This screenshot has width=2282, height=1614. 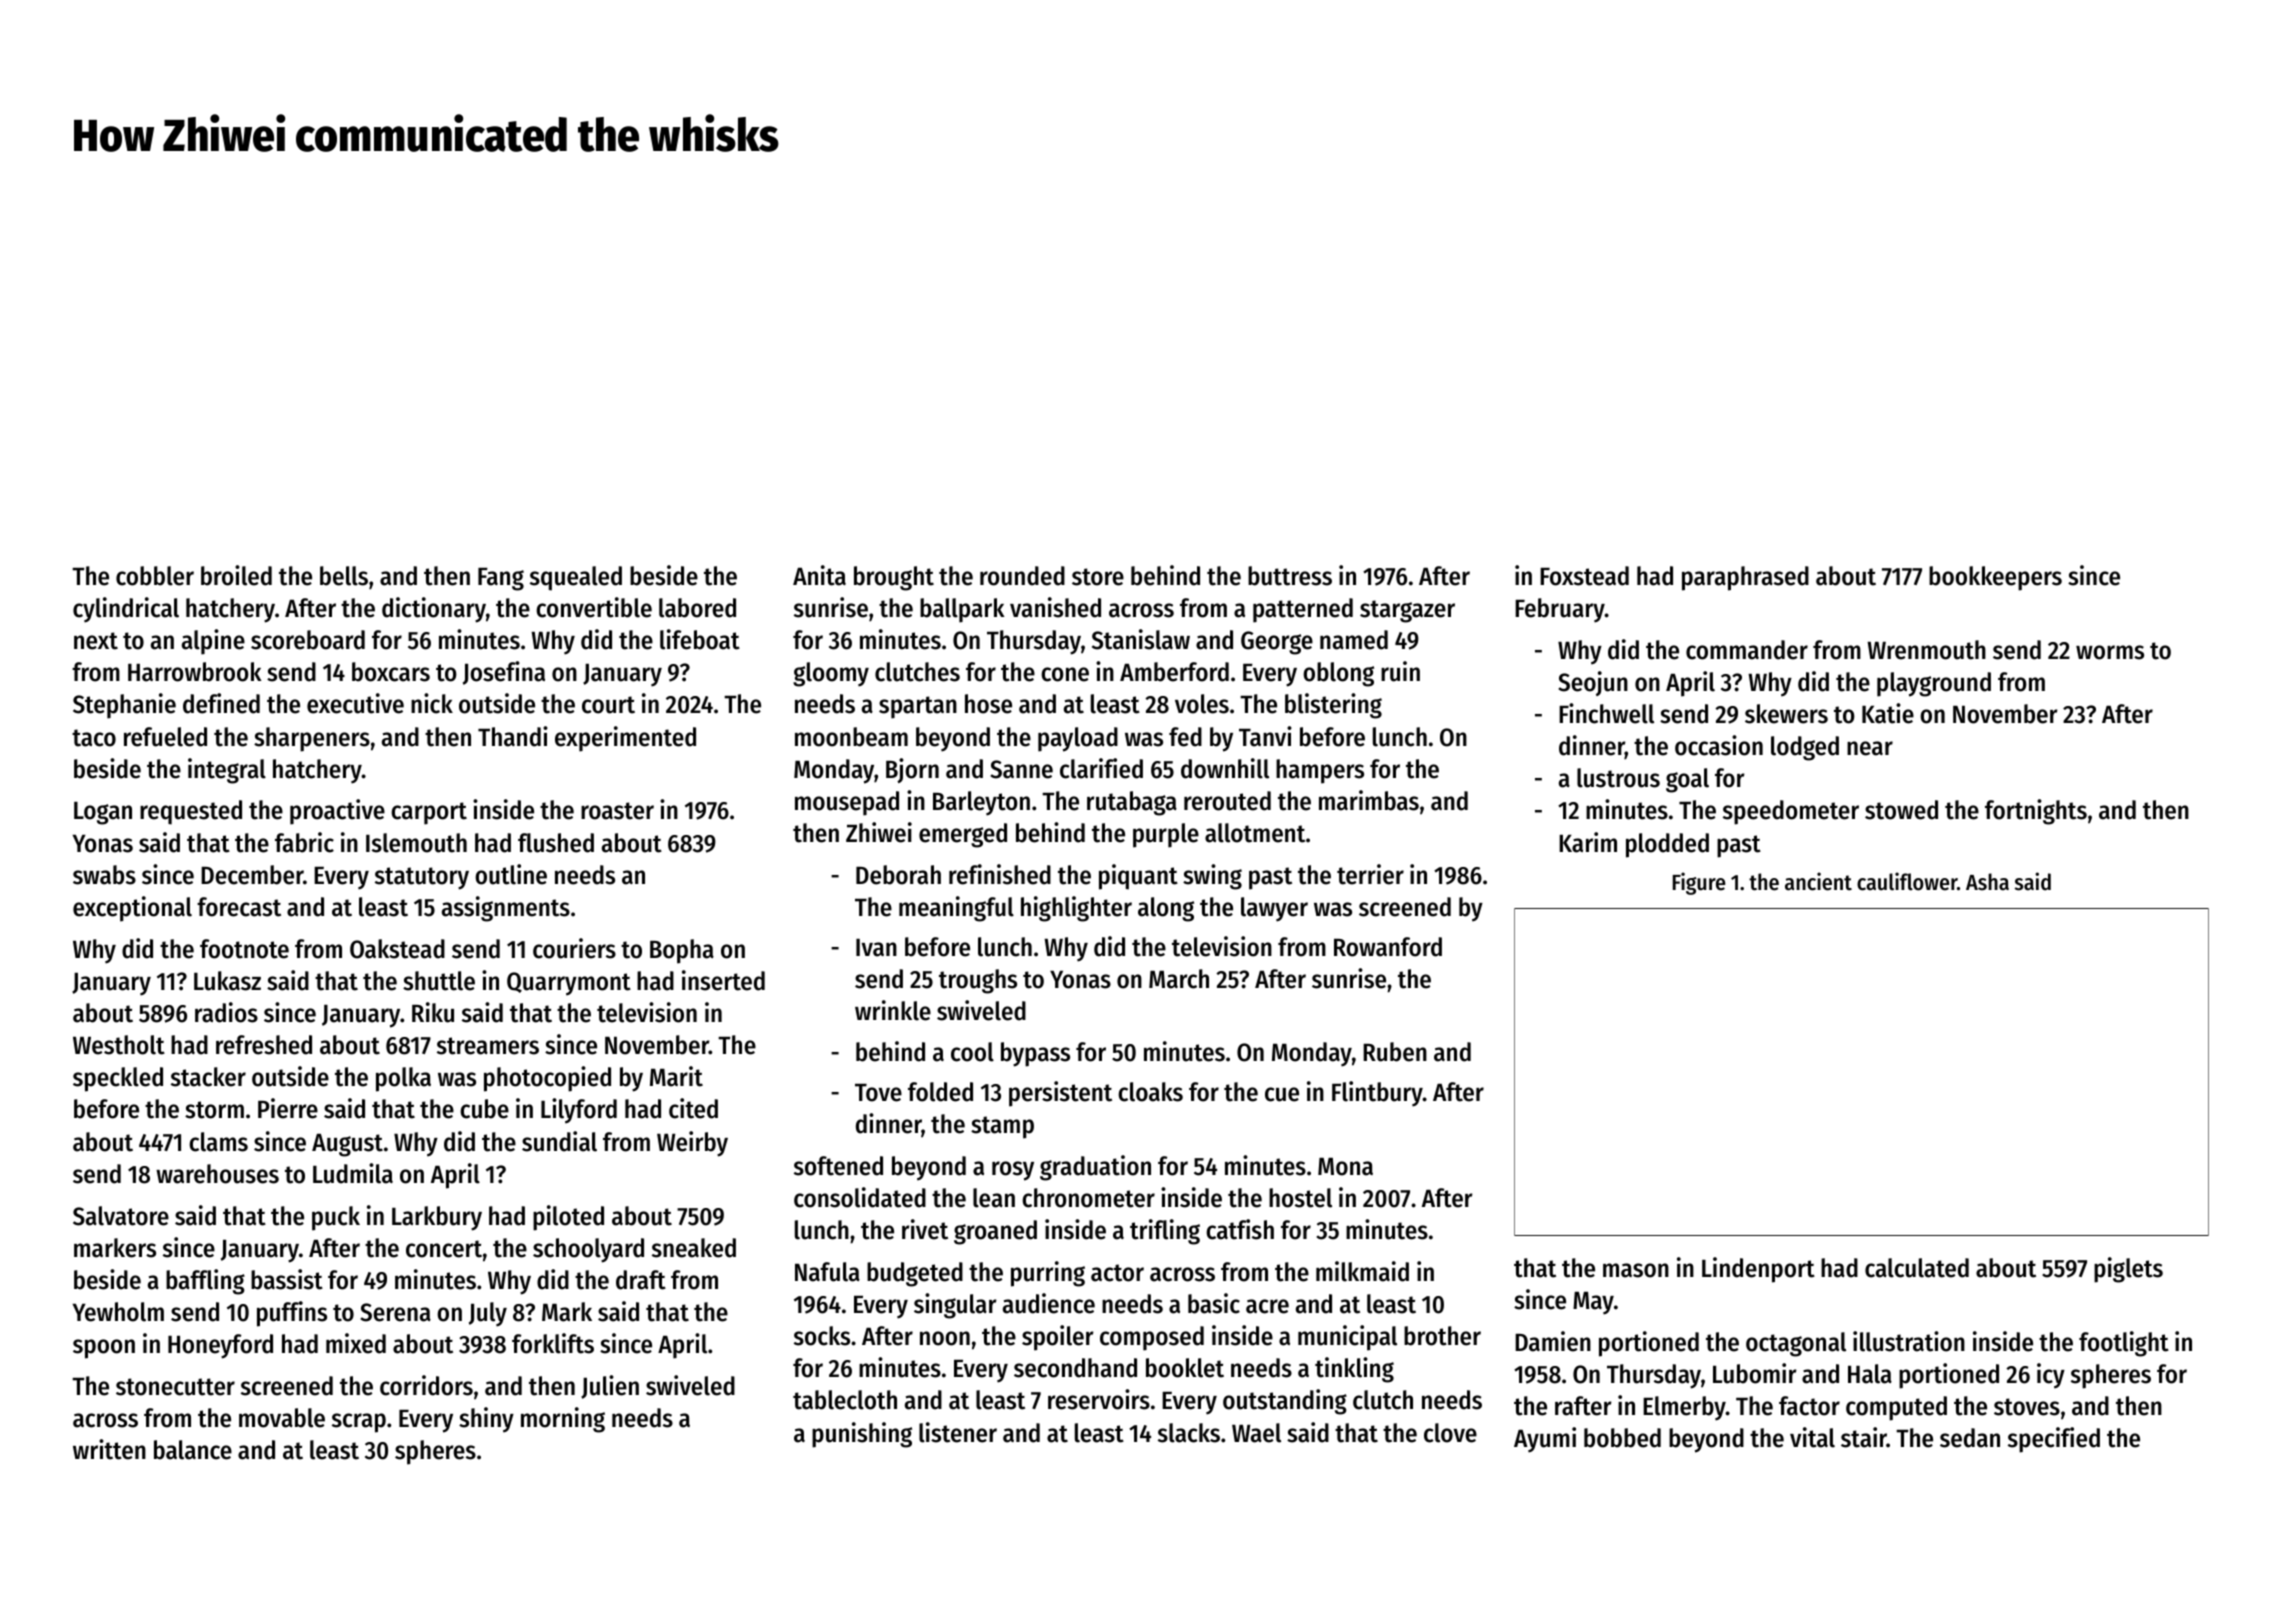 I want to click on integral, so click(x=227, y=771).
